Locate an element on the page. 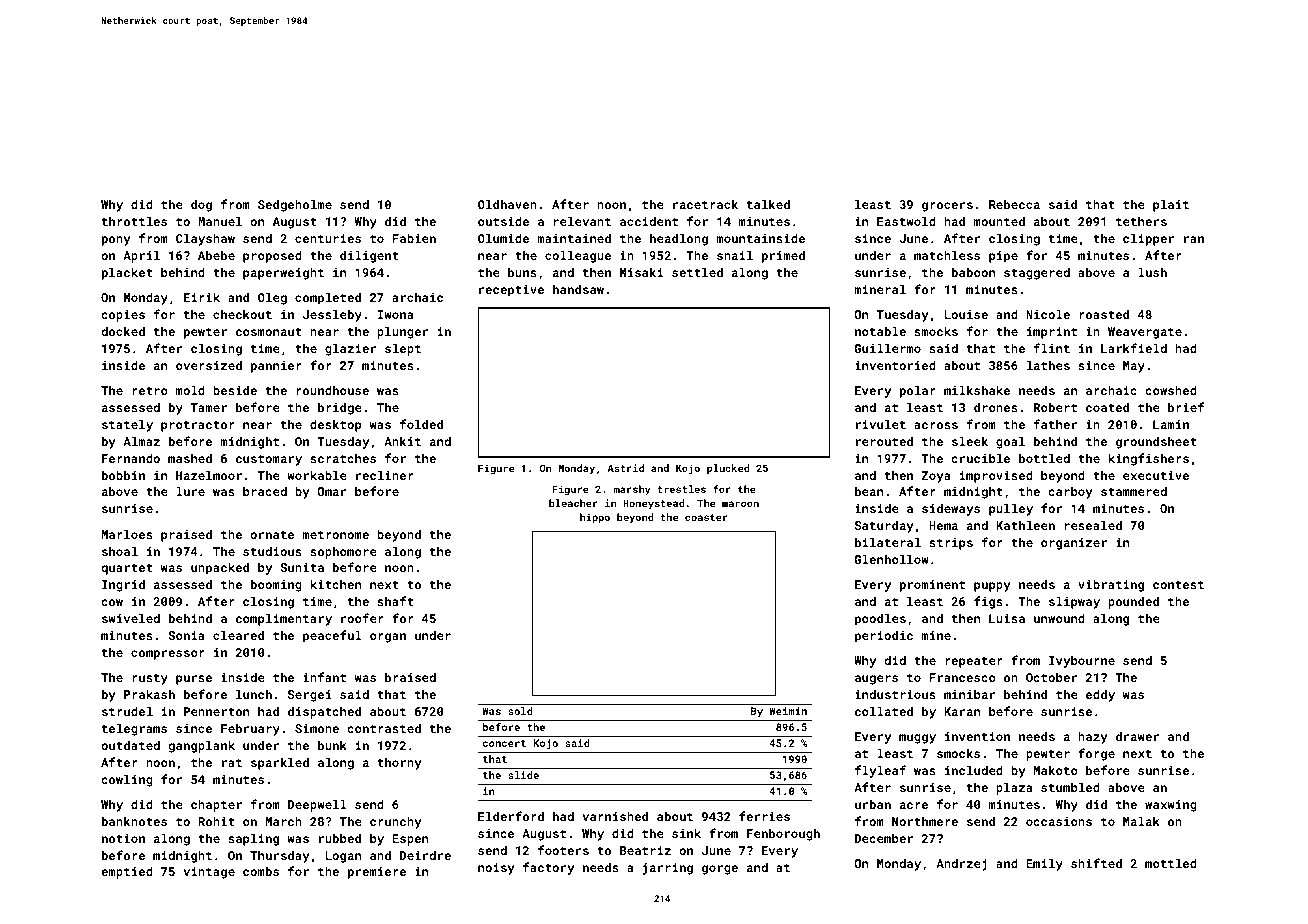  Sedgeholme is located at coordinates (295, 205).
